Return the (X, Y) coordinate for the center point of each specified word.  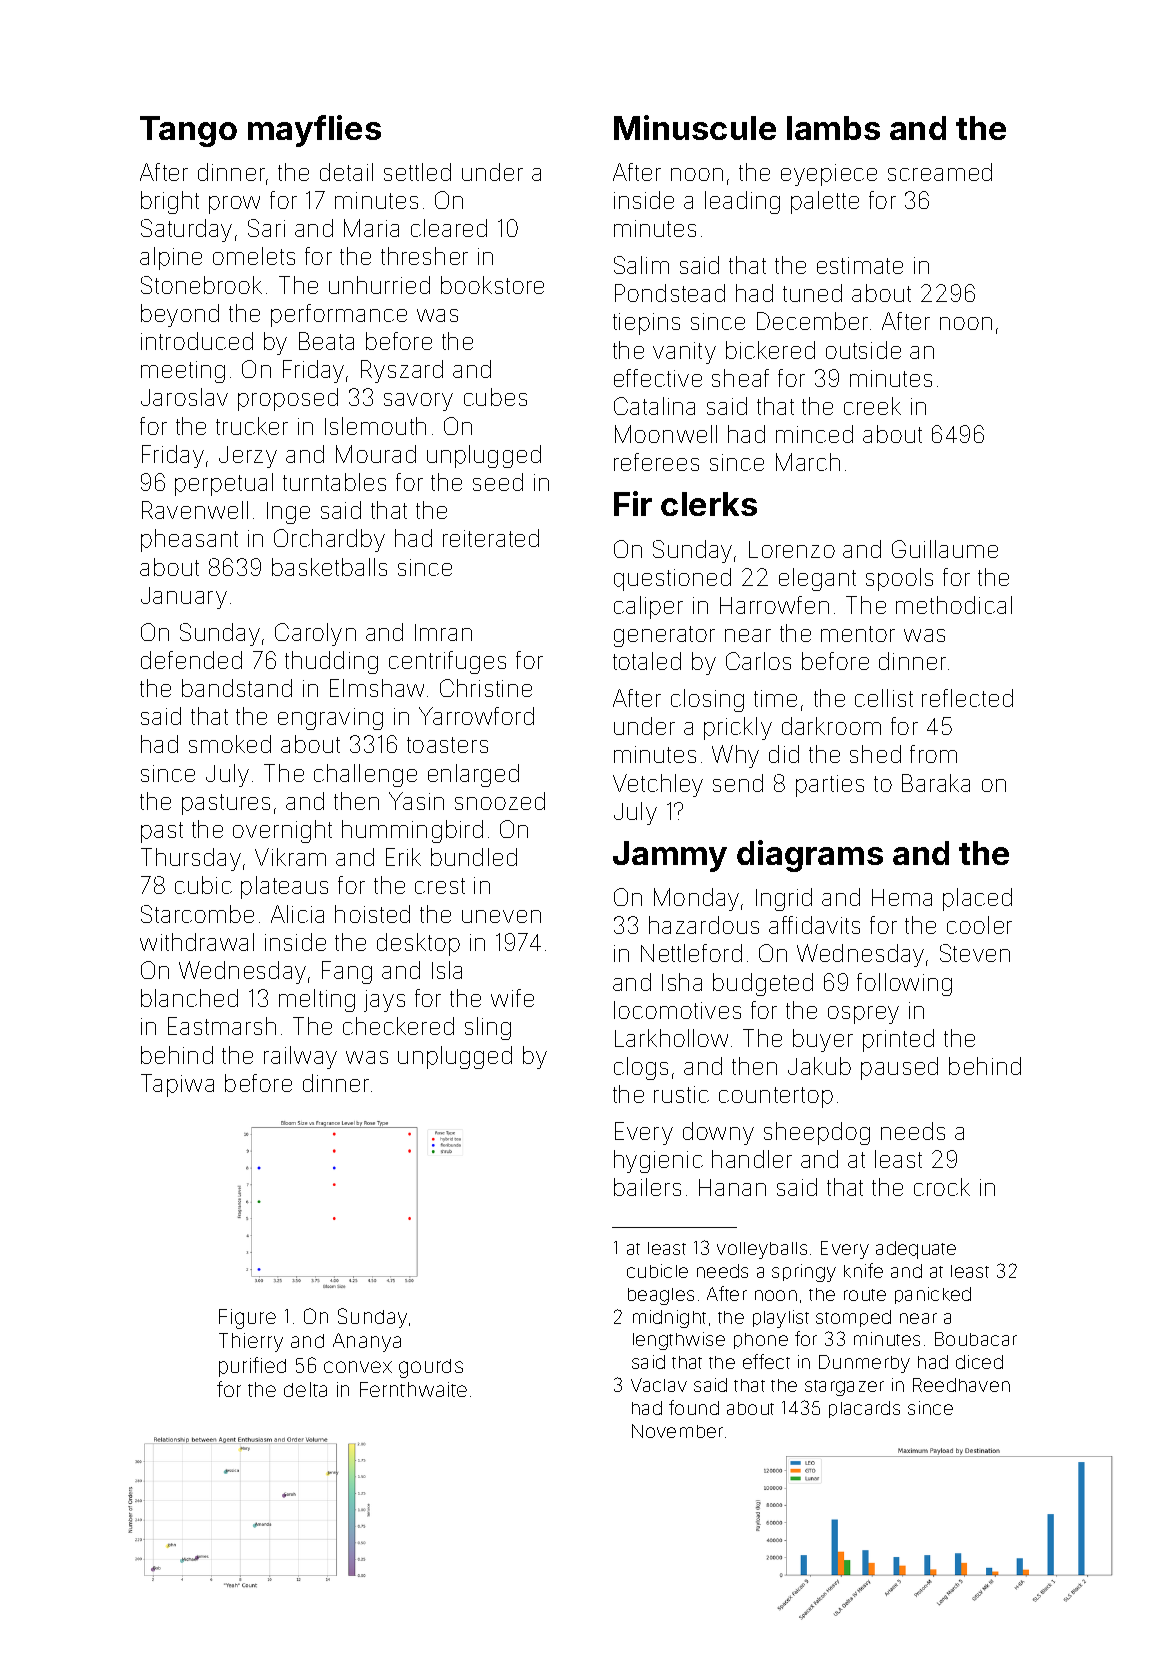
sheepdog (817, 1133)
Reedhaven (961, 1385)
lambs (833, 128)
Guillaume (945, 549)
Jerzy (248, 457)
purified (252, 1367)
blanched (189, 998)
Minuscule (695, 127)
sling (488, 1028)
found (694, 1407)
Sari (266, 228)
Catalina (654, 406)
